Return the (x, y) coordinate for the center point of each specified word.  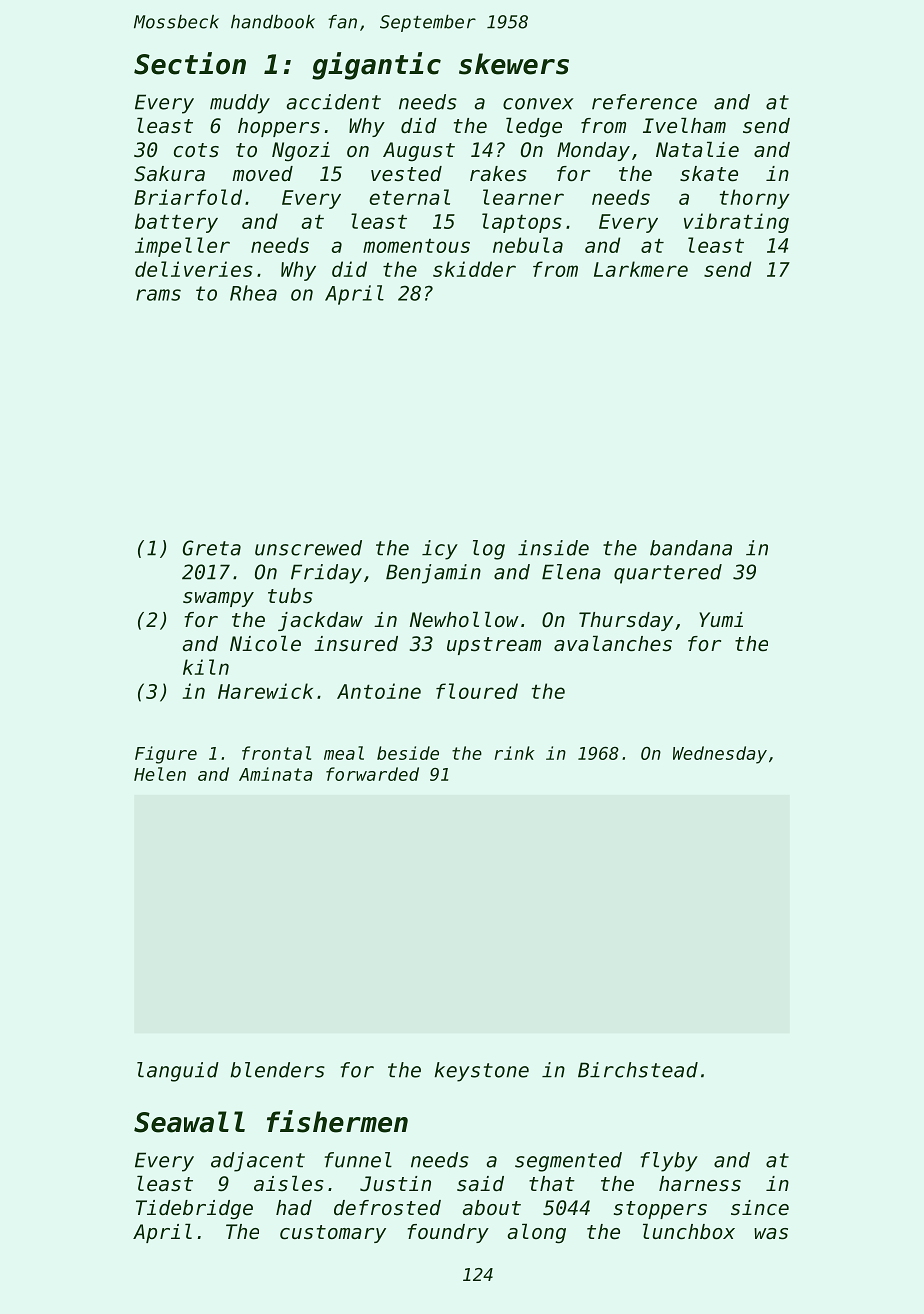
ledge (534, 127)
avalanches (613, 643)
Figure (166, 755)
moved (262, 174)
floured (477, 691)
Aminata (276, 774)
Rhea (253, 293)
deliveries (194, 269)
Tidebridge (194, 1210)
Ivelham (684, 125)
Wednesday (720, 755)
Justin (395, 1184)
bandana (691, 548)
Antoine (379, 691)
